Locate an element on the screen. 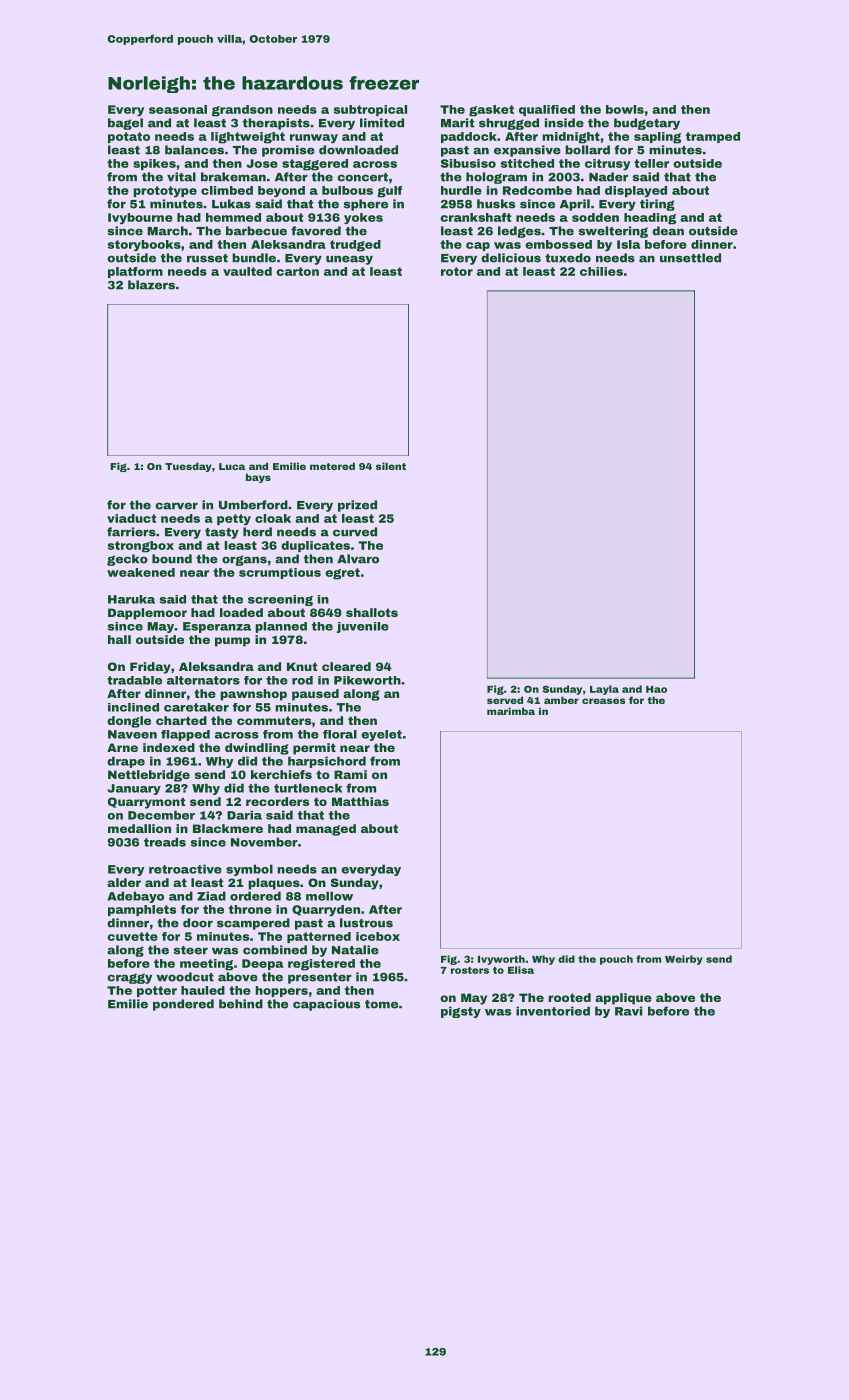  inventoried is located at coordinates (553, 1011).
